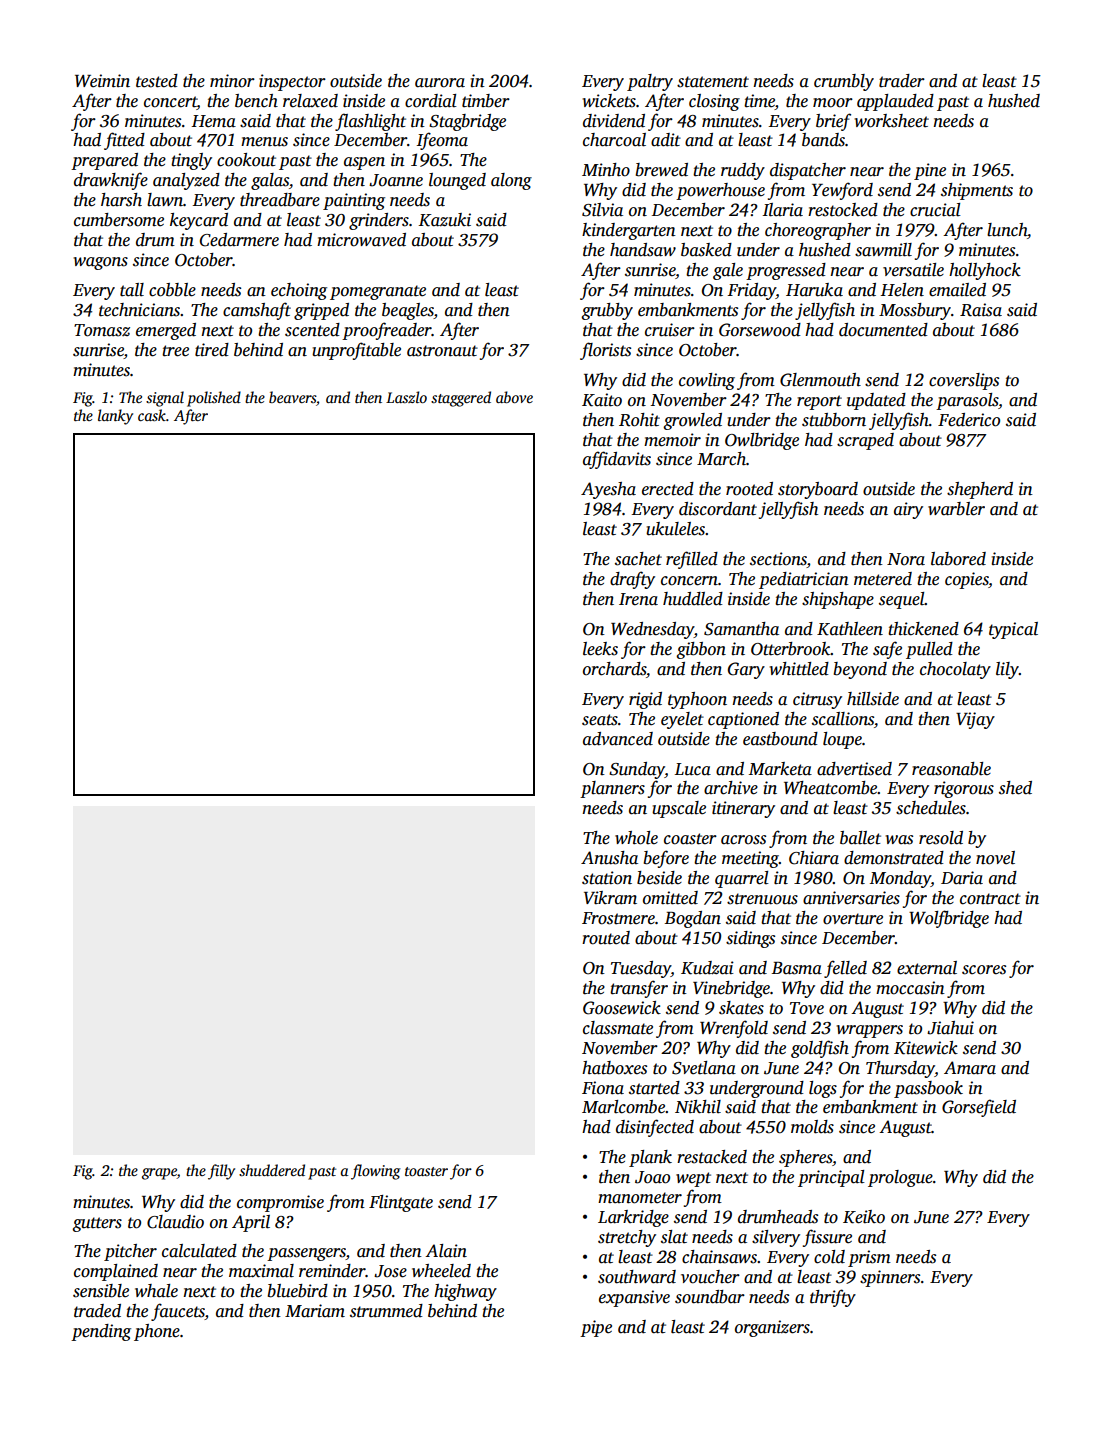 The height and width of the screenshot is (1446, 1117). What do you see at coordinates (115, 417) in the screenshot?
I see `lanky` at bounding box center [115, 417].
